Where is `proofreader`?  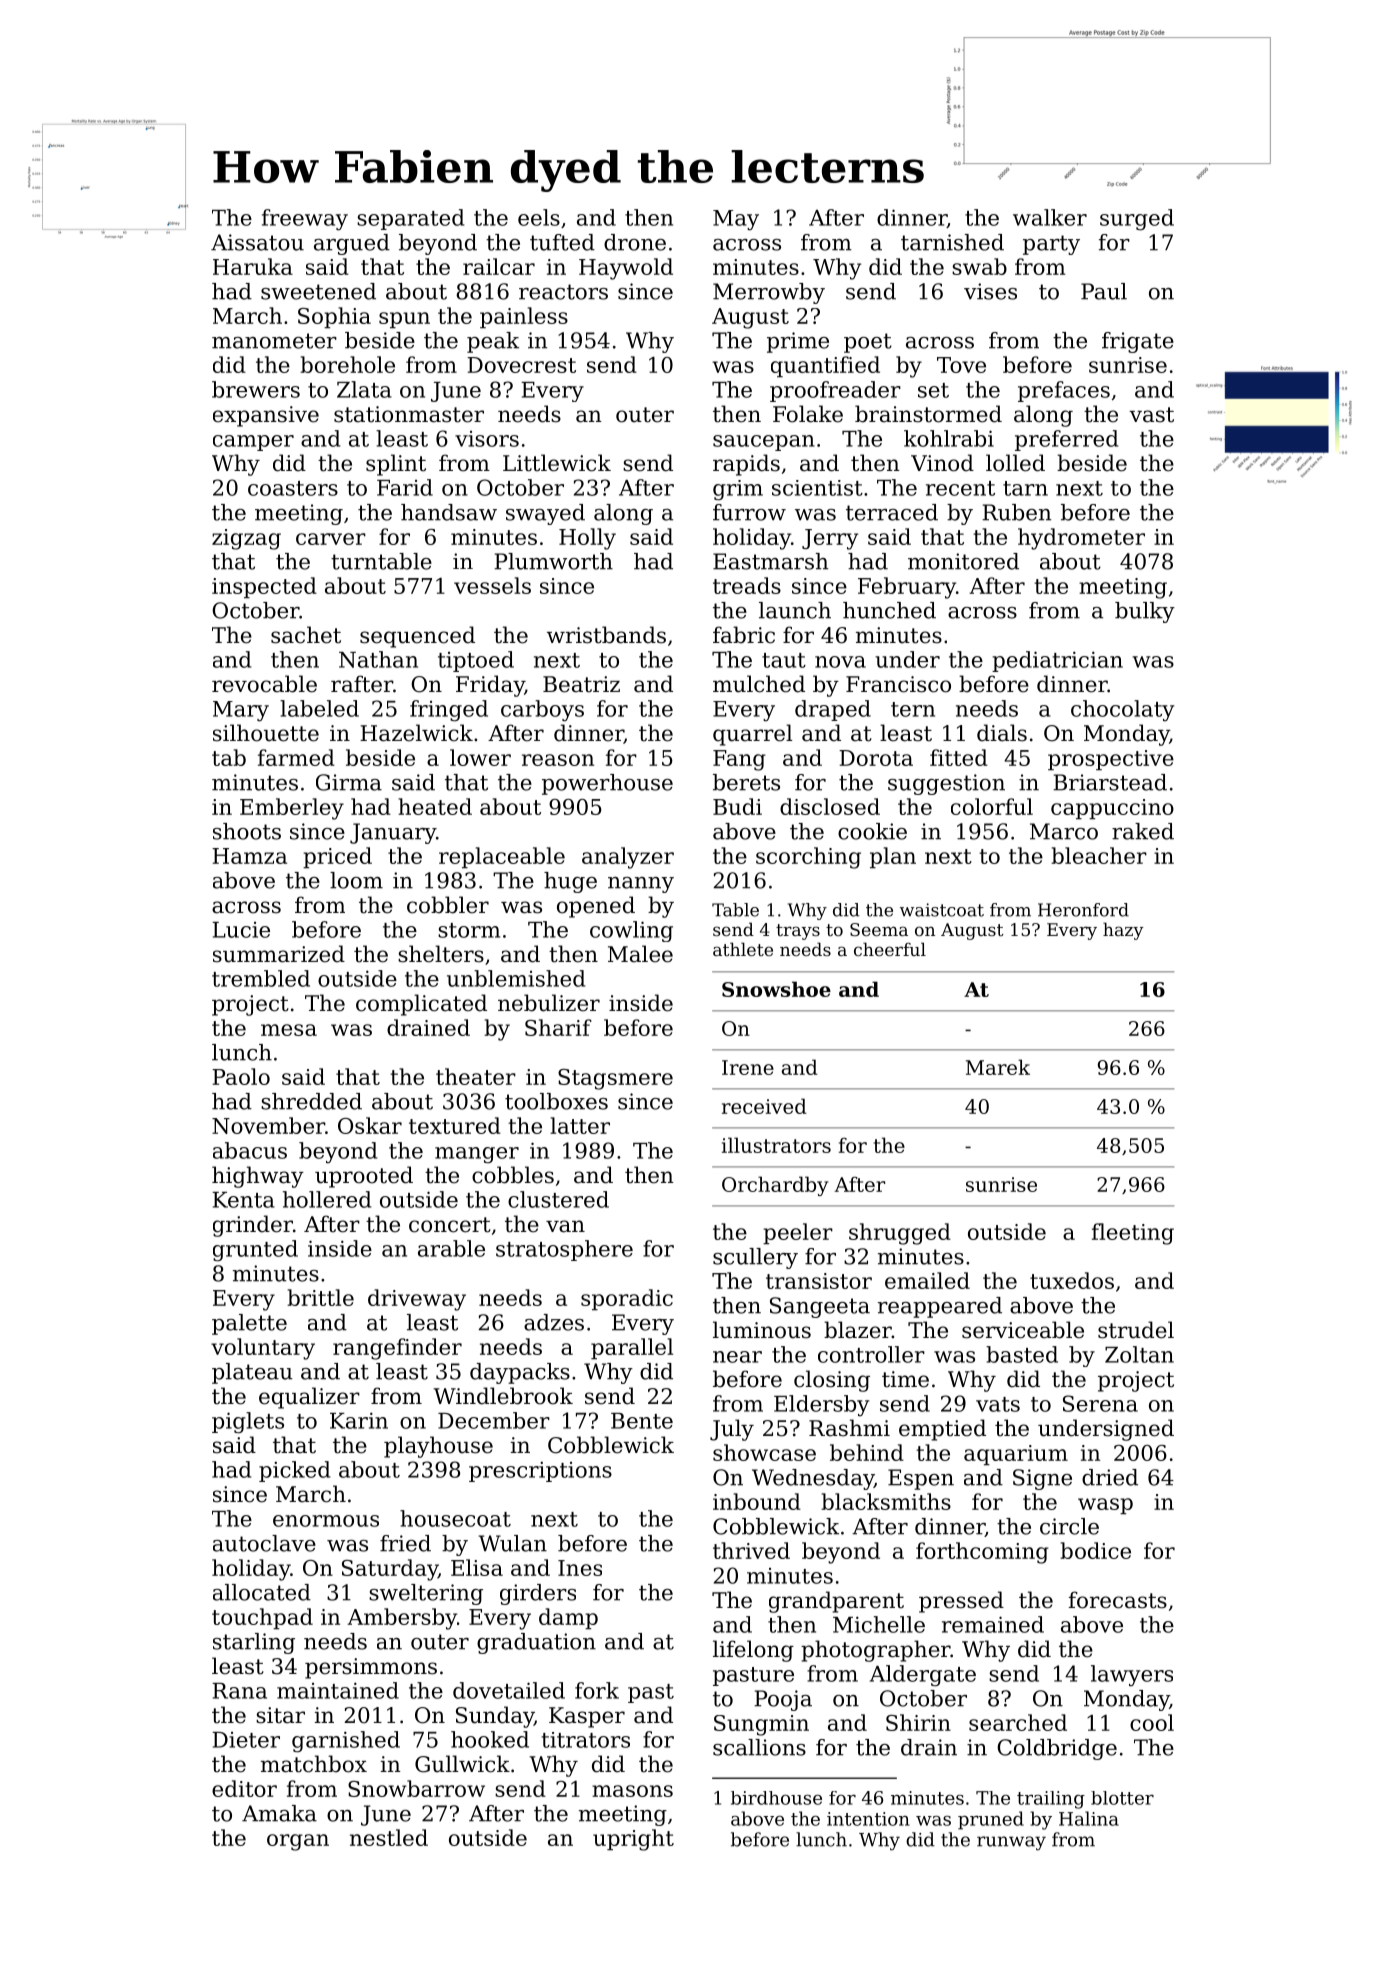
proofreader is located at coordinates (835, 391).
